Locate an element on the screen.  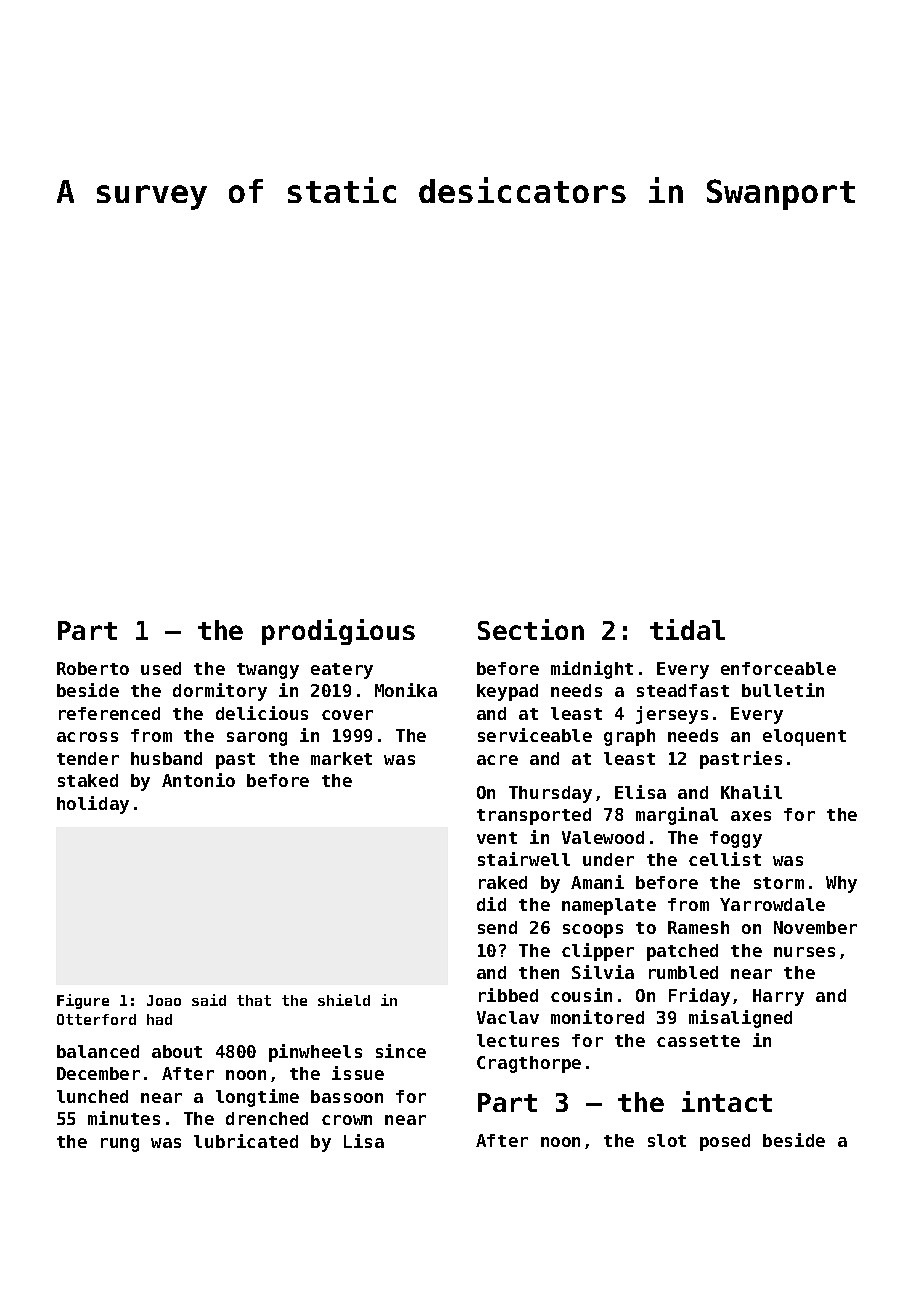
acre is located at coordinates (497, 760).
